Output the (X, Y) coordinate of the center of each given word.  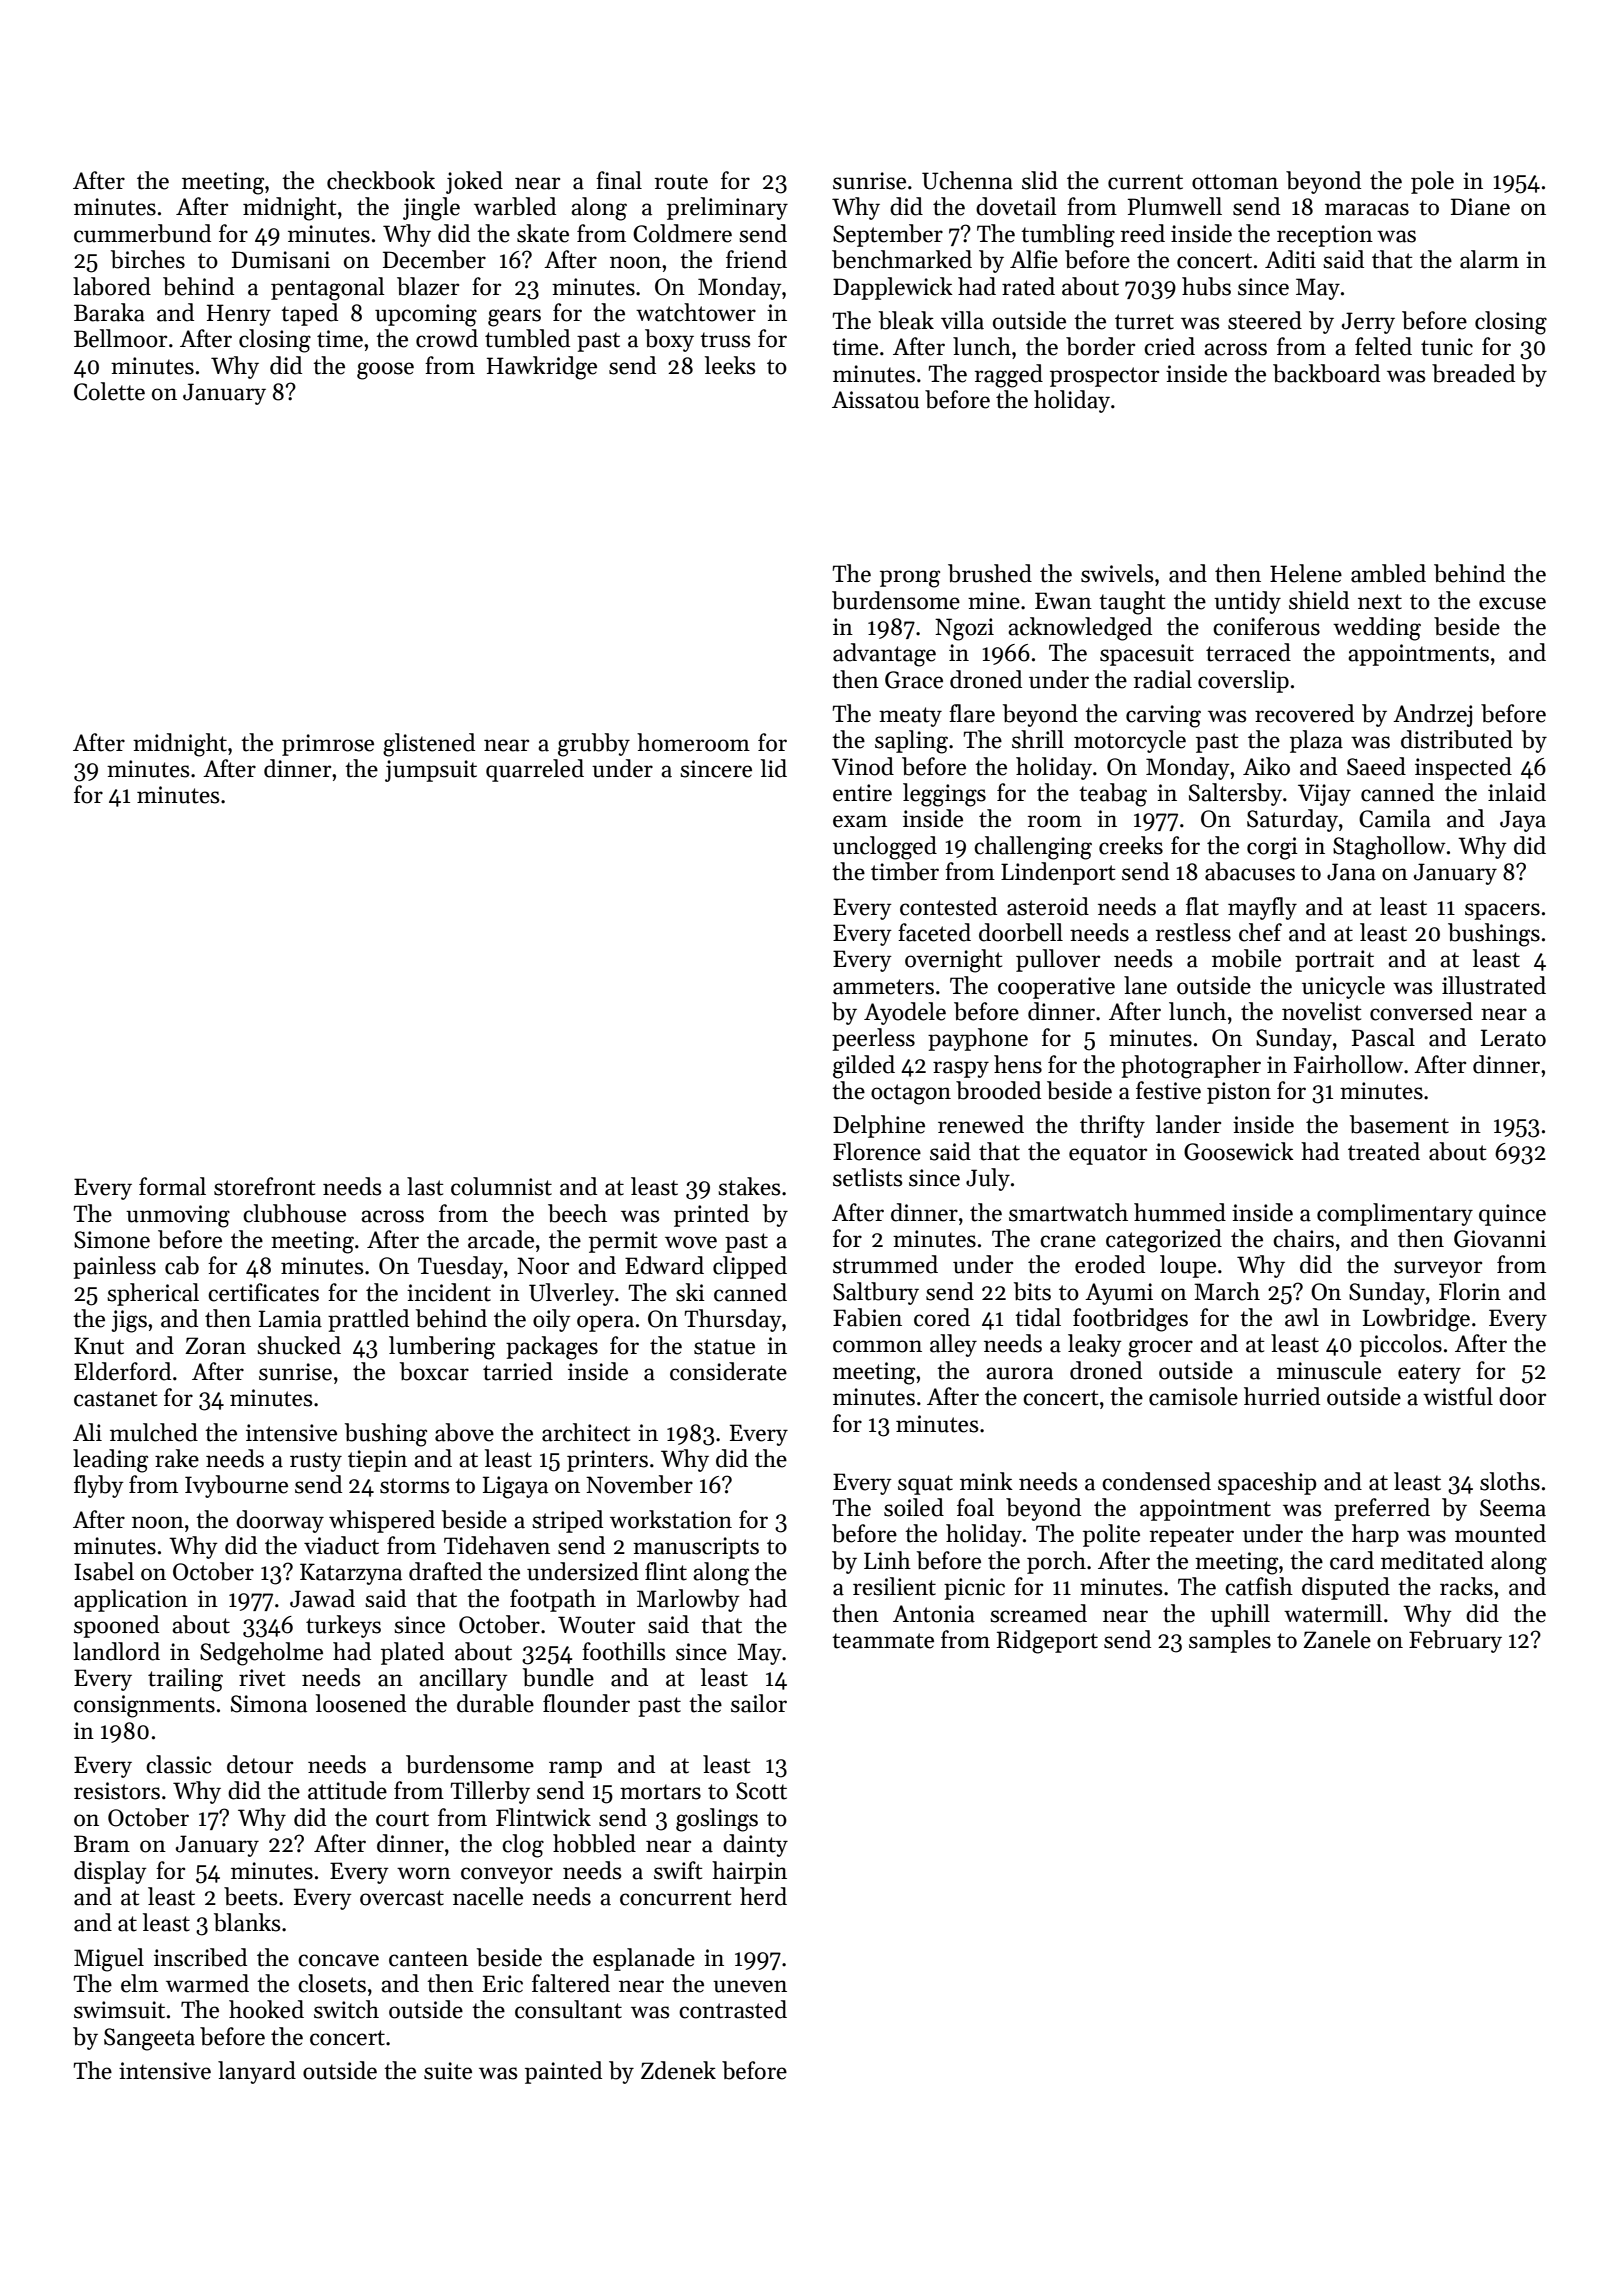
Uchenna (967, 180)
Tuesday (460, 1267)
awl (1302, 1317)
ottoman (1235, 182)
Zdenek (678, 2070)
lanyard (257, 2072)
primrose (328, 745)
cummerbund (142, 233)
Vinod (863, 766)
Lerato (1513, 1038)
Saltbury (876, 1293)
